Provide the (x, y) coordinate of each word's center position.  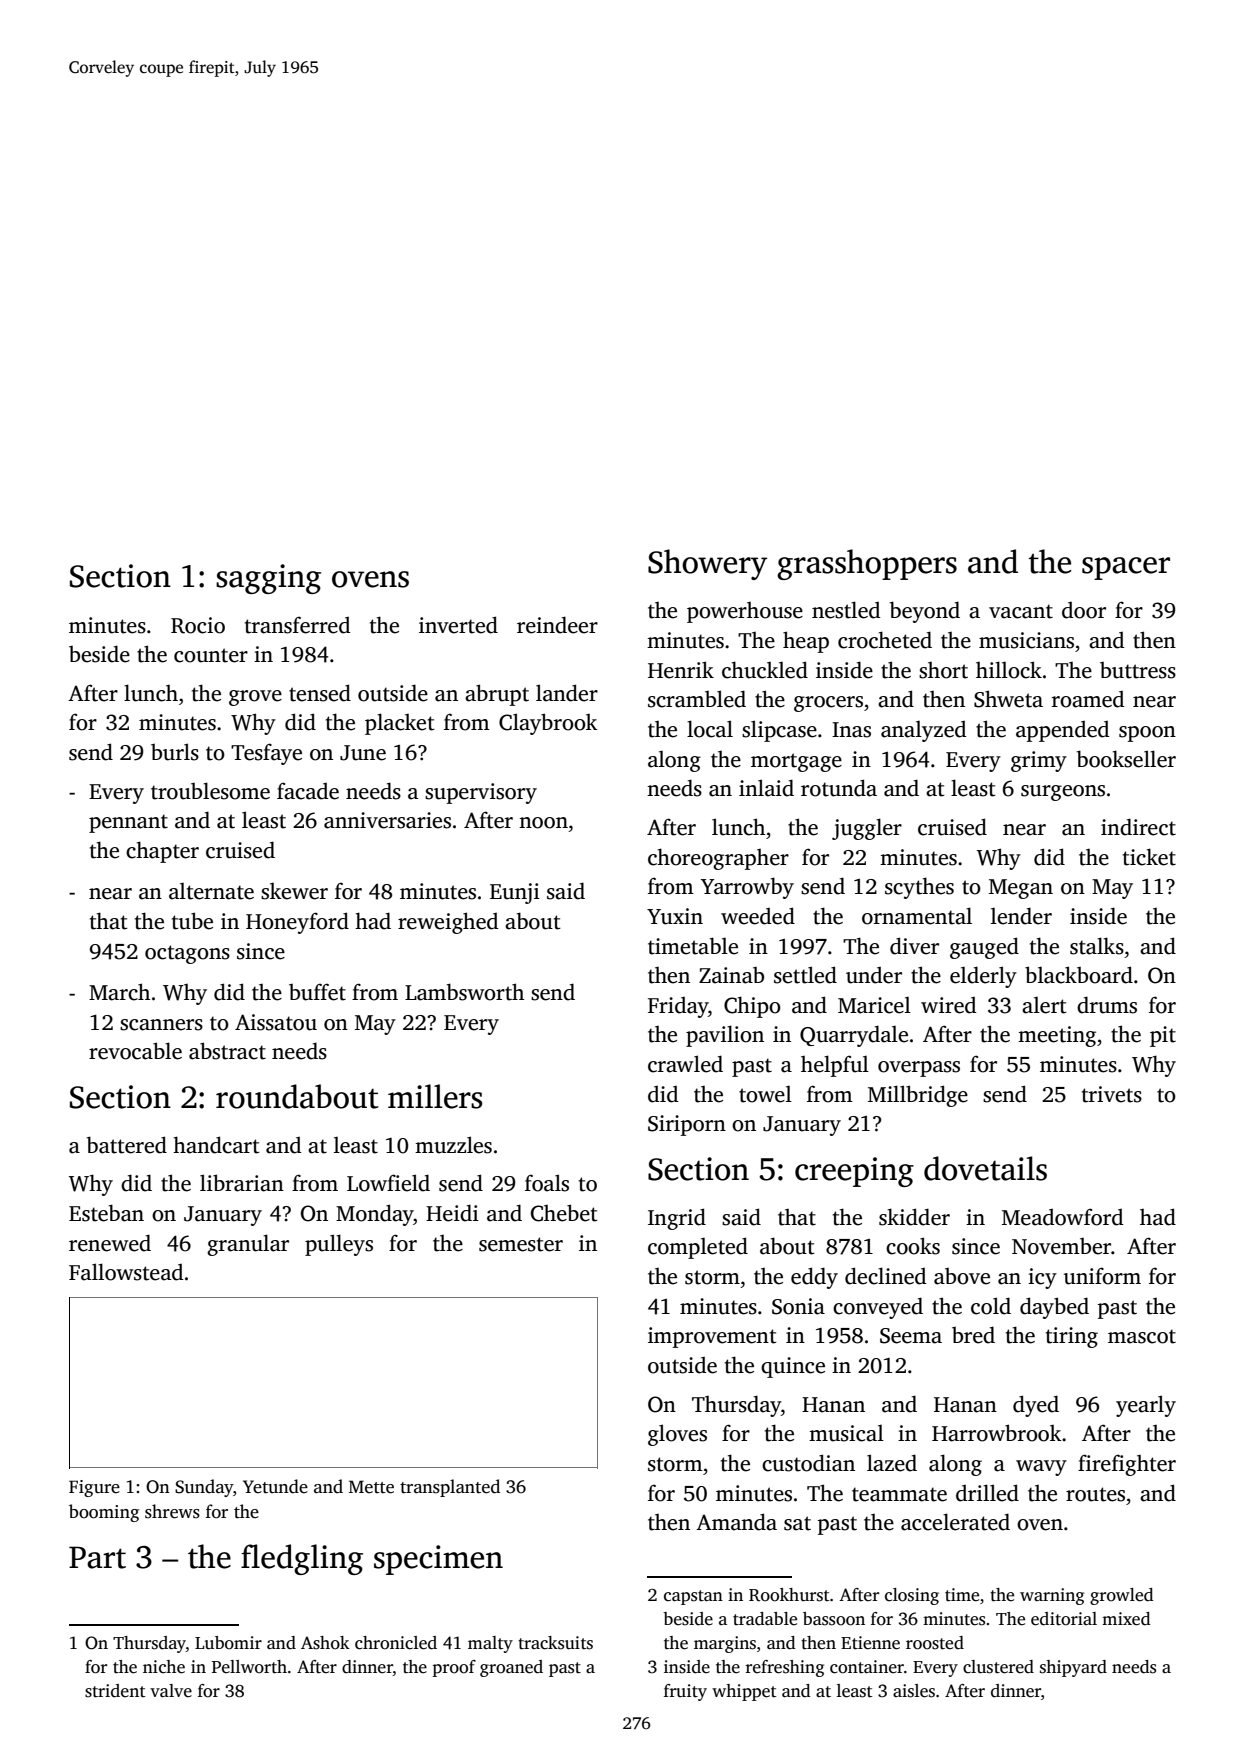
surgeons (1063, 793)
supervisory (481, 793)
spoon (1147, 734)
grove (255, 698)
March (119, 992)
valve (171, 1691)
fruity (685, 1692)
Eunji (515, 893)
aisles (914, 1691)
